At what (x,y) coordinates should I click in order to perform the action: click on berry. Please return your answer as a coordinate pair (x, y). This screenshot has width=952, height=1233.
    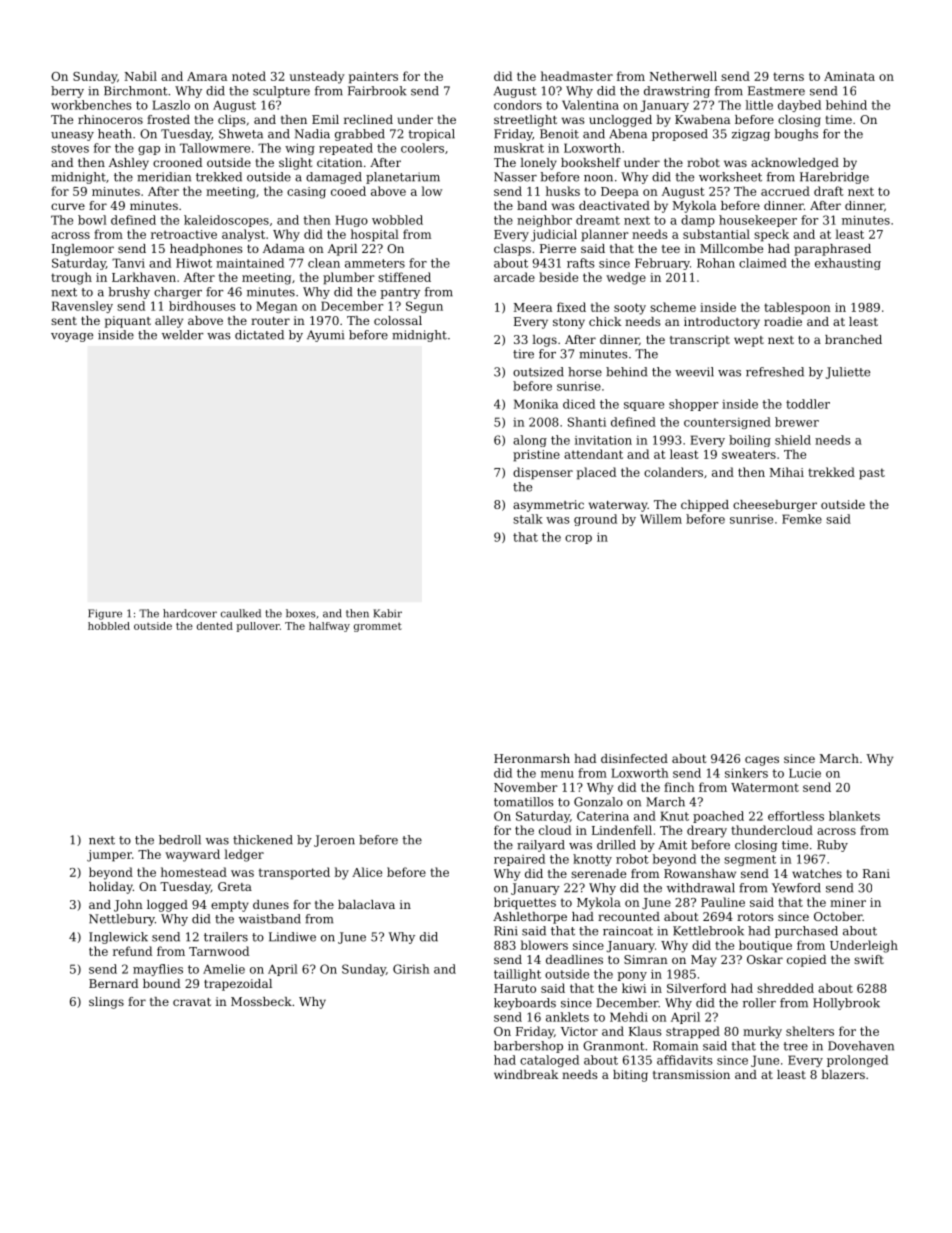
    Looking at the image, I should click on (67, 92).
